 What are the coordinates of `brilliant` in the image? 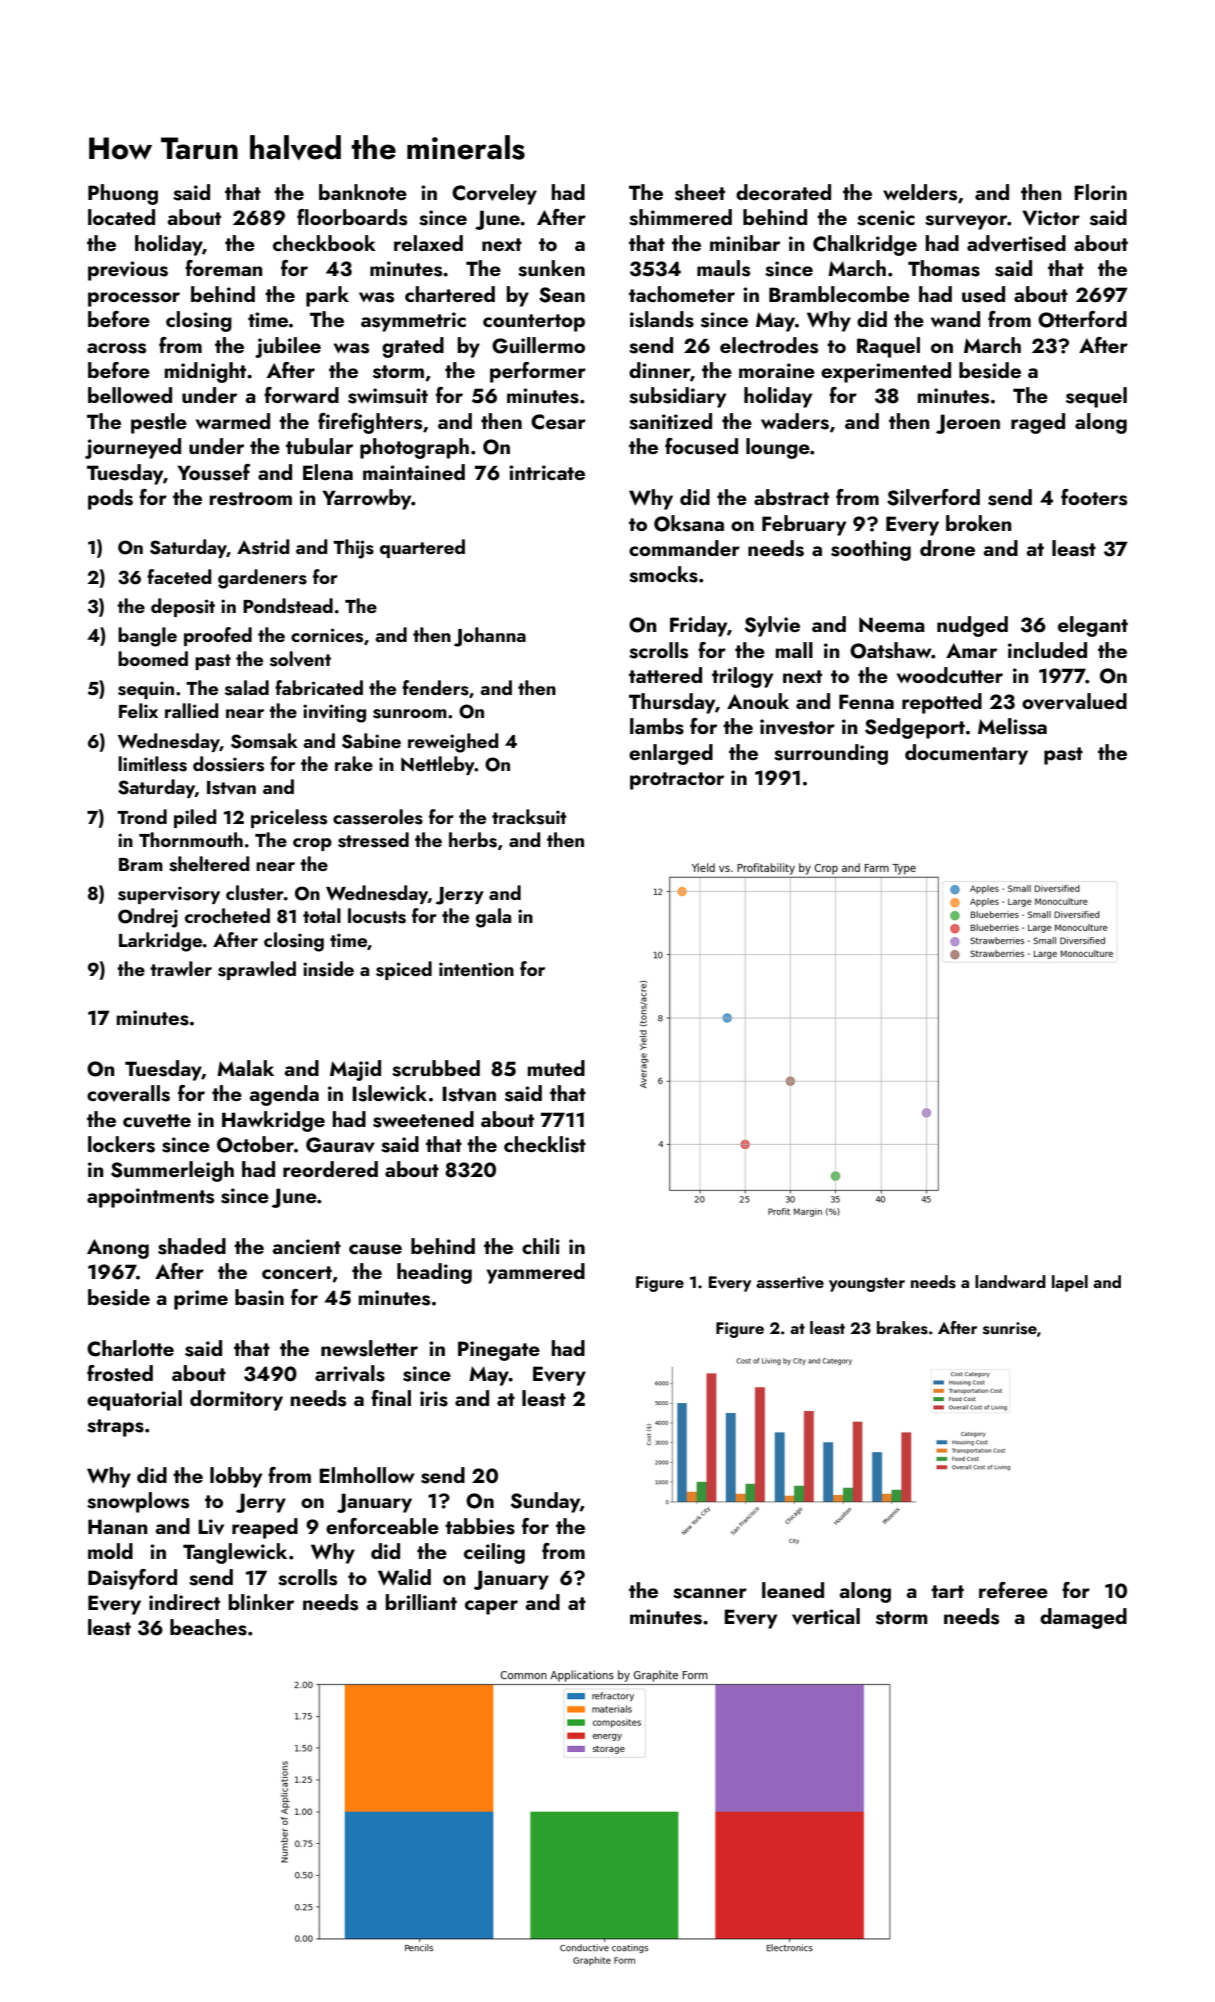 It's located at (421, 1602).
